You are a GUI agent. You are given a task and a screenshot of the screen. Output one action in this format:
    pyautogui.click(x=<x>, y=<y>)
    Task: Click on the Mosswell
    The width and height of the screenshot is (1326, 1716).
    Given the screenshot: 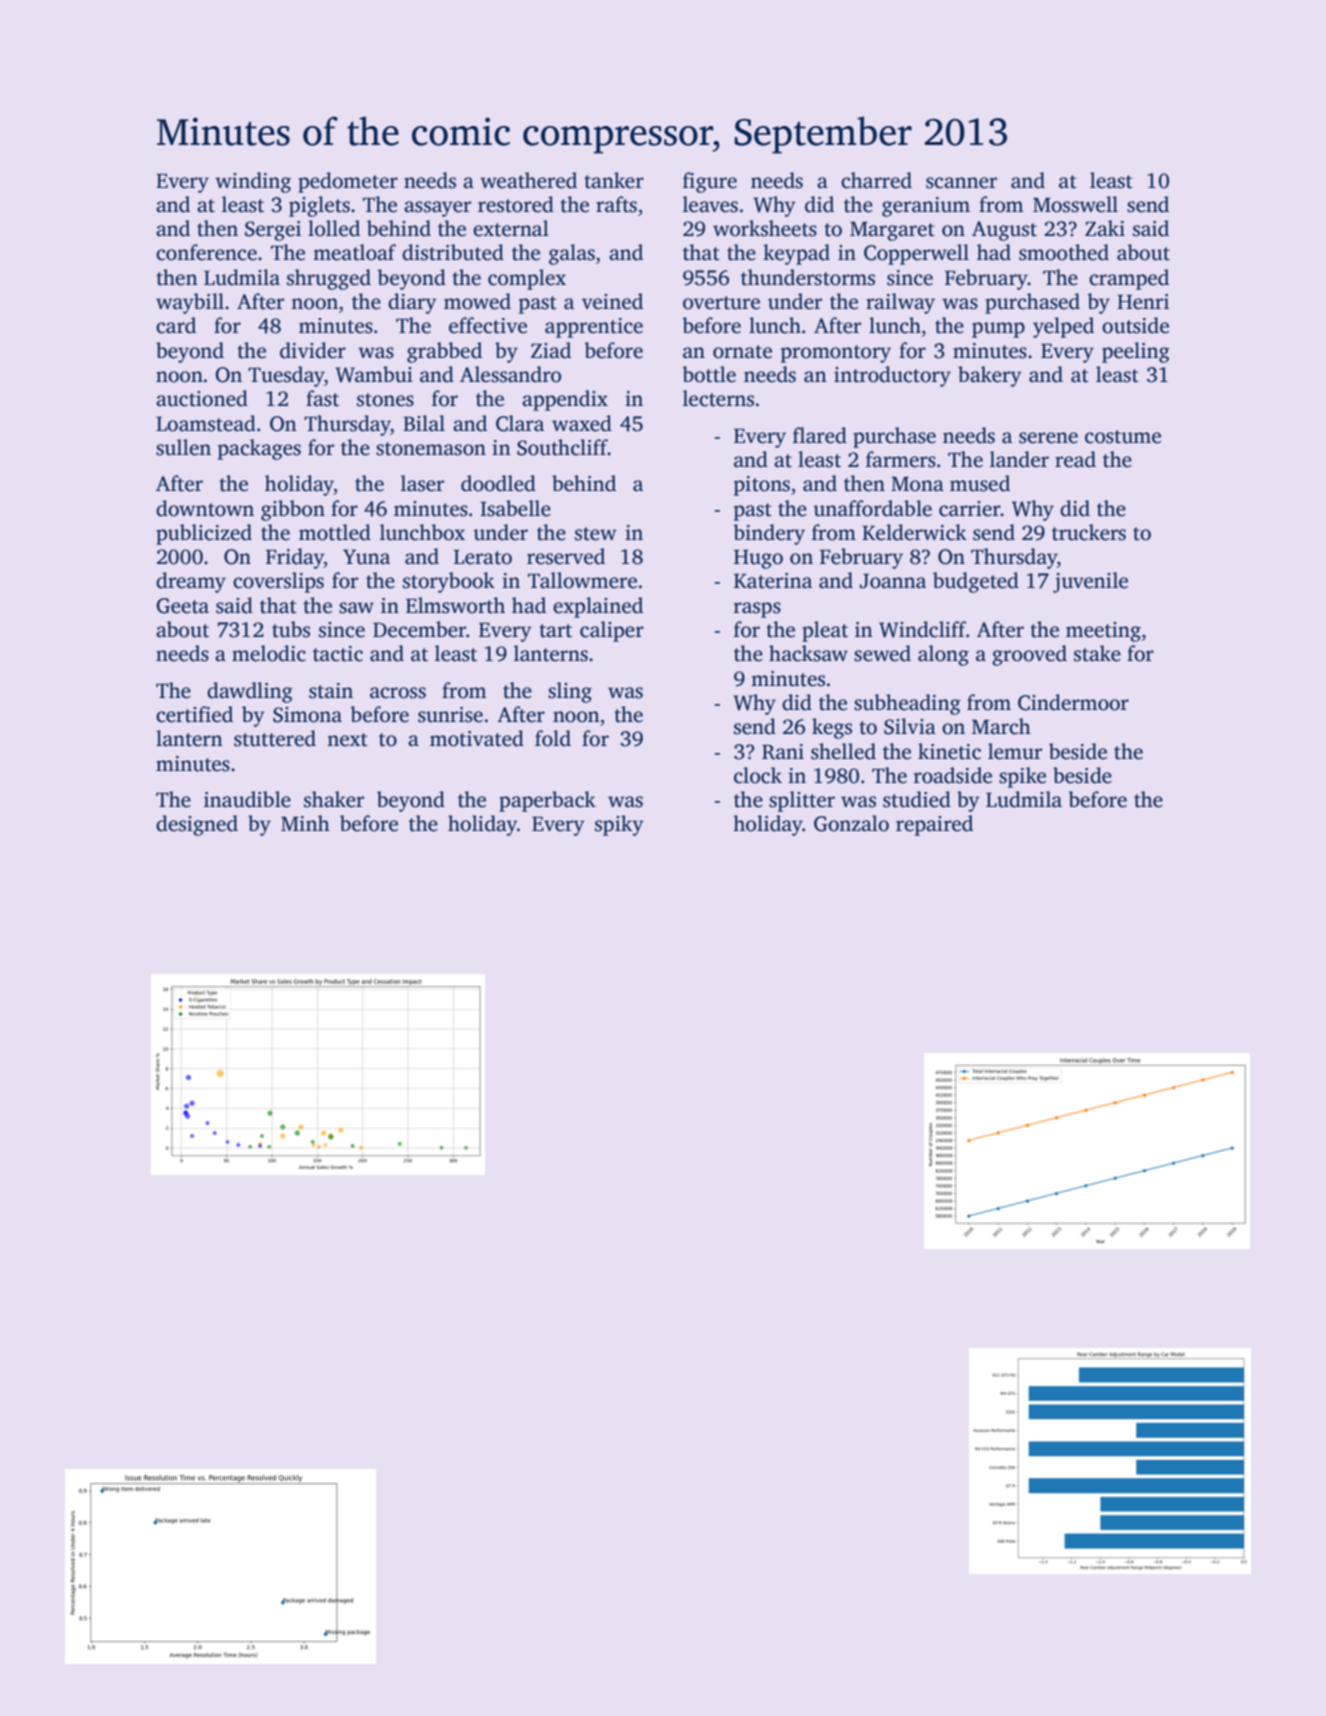 What is the action you would take?
    pyautogui.click(x=1075, y=204)
